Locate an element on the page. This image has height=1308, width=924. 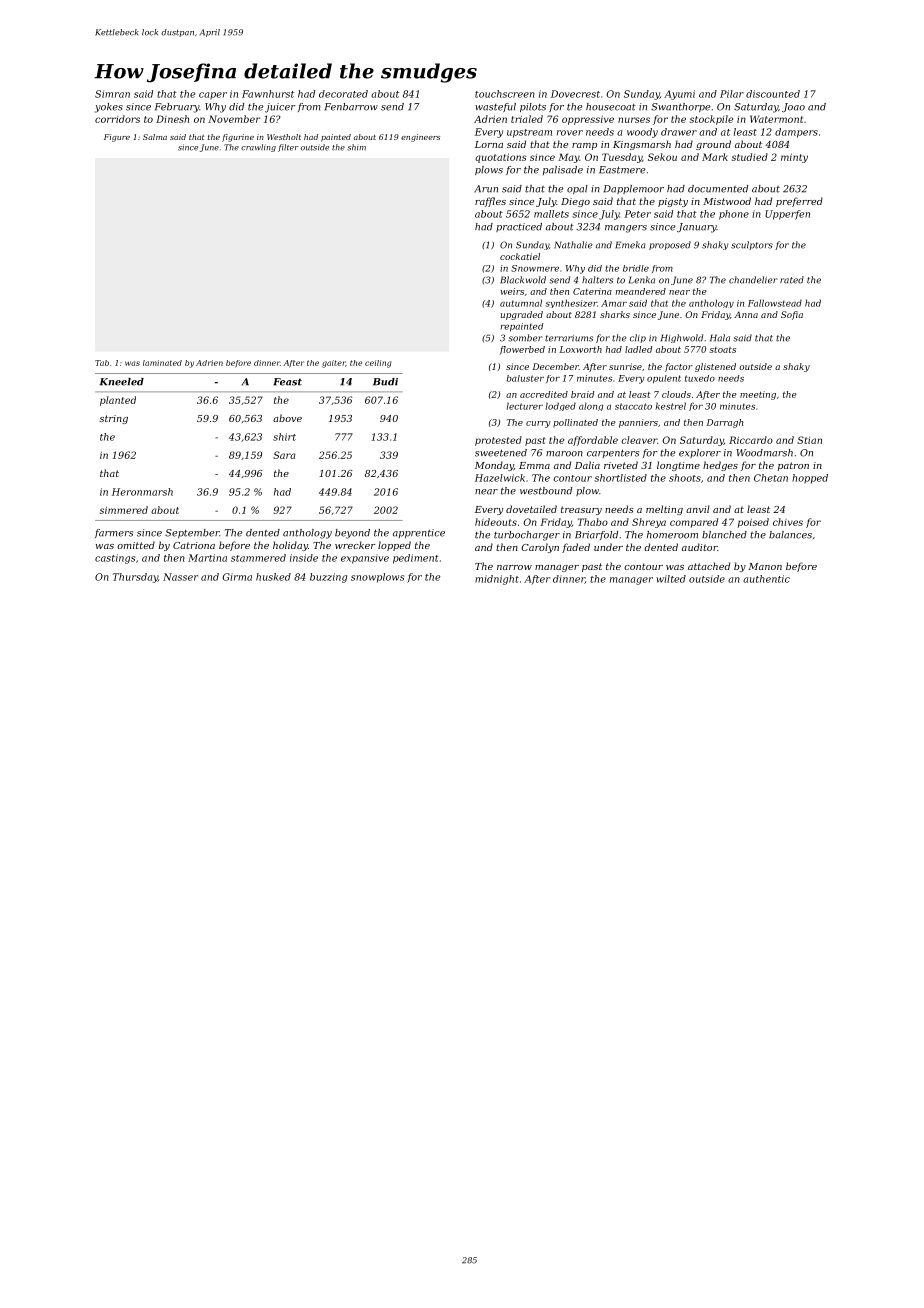
chandelier is located at coordinates (753, 280).
